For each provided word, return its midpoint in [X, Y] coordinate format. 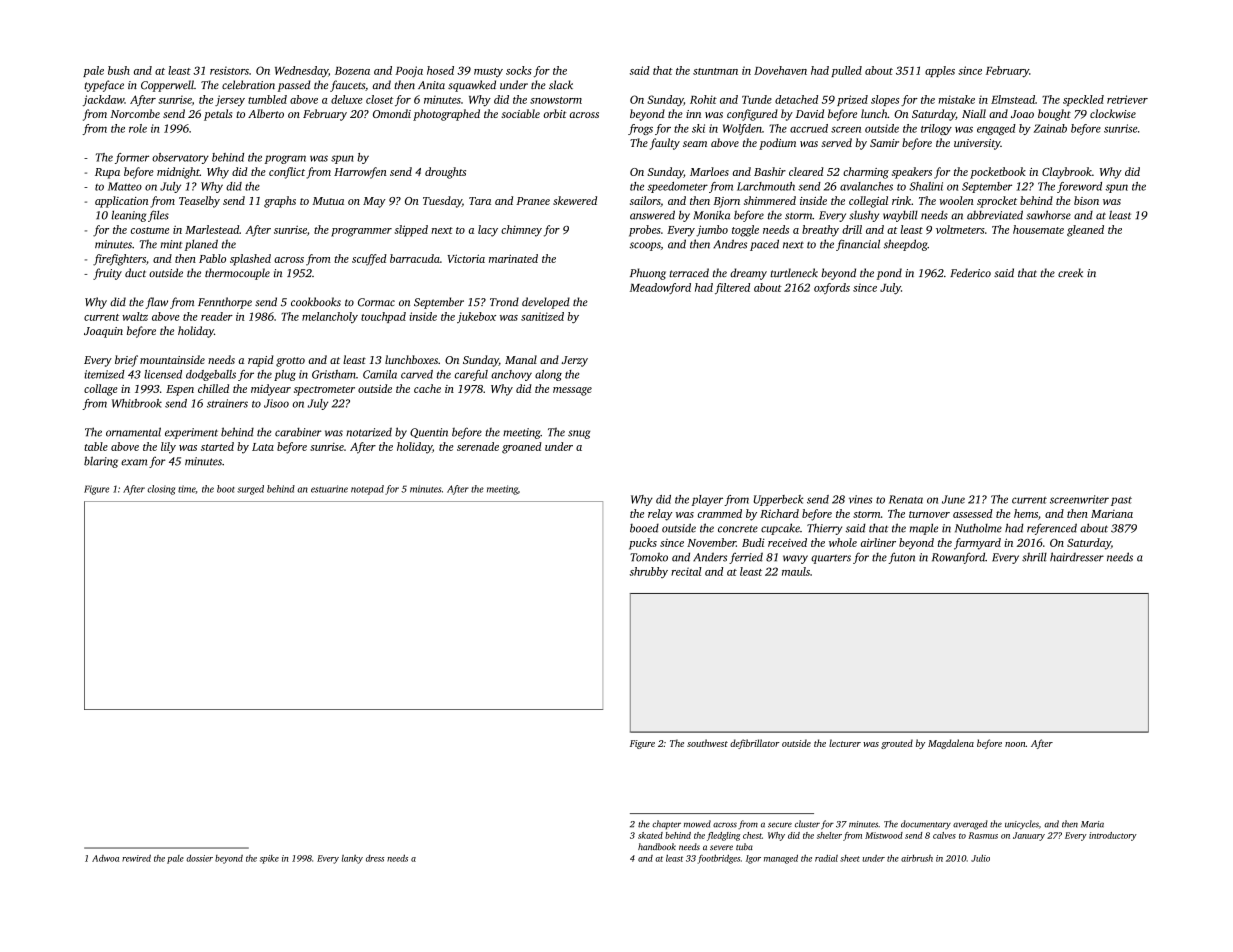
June [953, 499]
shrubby [649, 572]
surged [250, 490]
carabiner [298, 432]
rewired [136, 858]
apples [940, 71]
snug [579, 434]
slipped [411, 231]
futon [901, 558]
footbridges [718, 859]
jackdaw [103, 101]
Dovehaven [780, 70]
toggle [745, 231]
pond [889, 274]
